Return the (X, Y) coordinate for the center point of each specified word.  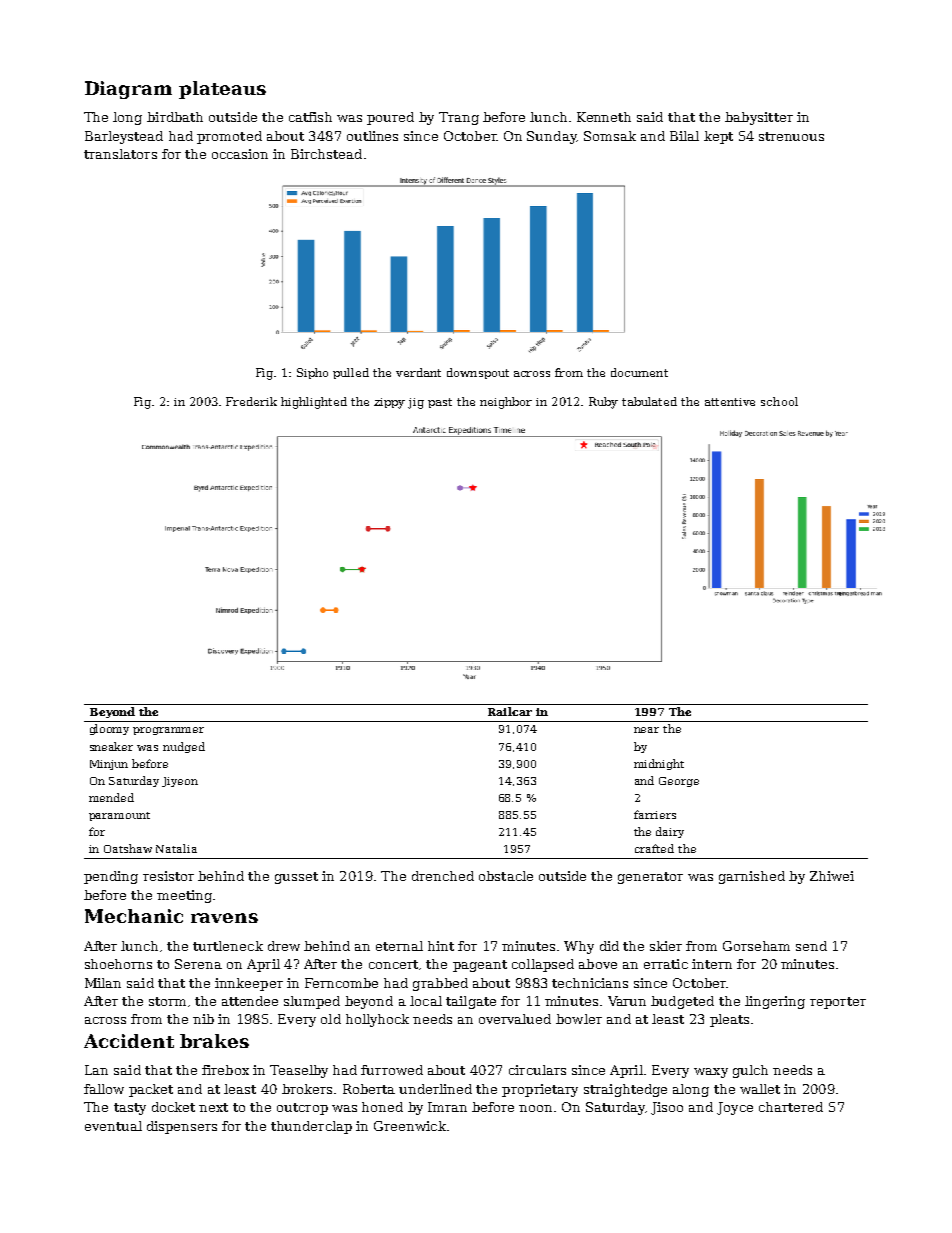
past (440, 403)
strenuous (791, 136)
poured (390, 118)
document (639, 372)
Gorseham (756, 946)
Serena (198, 964)
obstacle (506, 876)
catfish (310, 117)
